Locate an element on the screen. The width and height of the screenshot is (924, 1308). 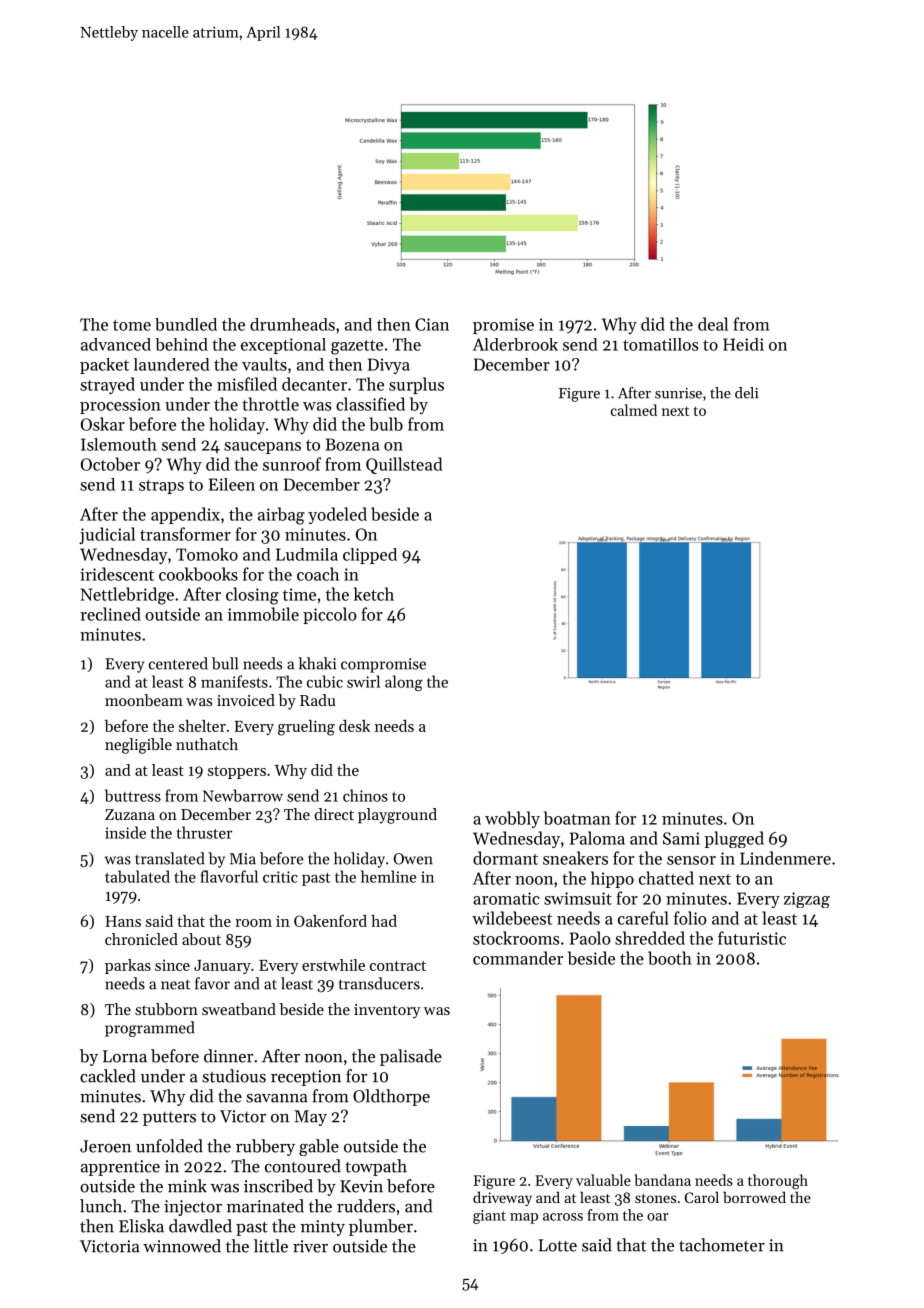
deal is located at coordinates (713, 324).
